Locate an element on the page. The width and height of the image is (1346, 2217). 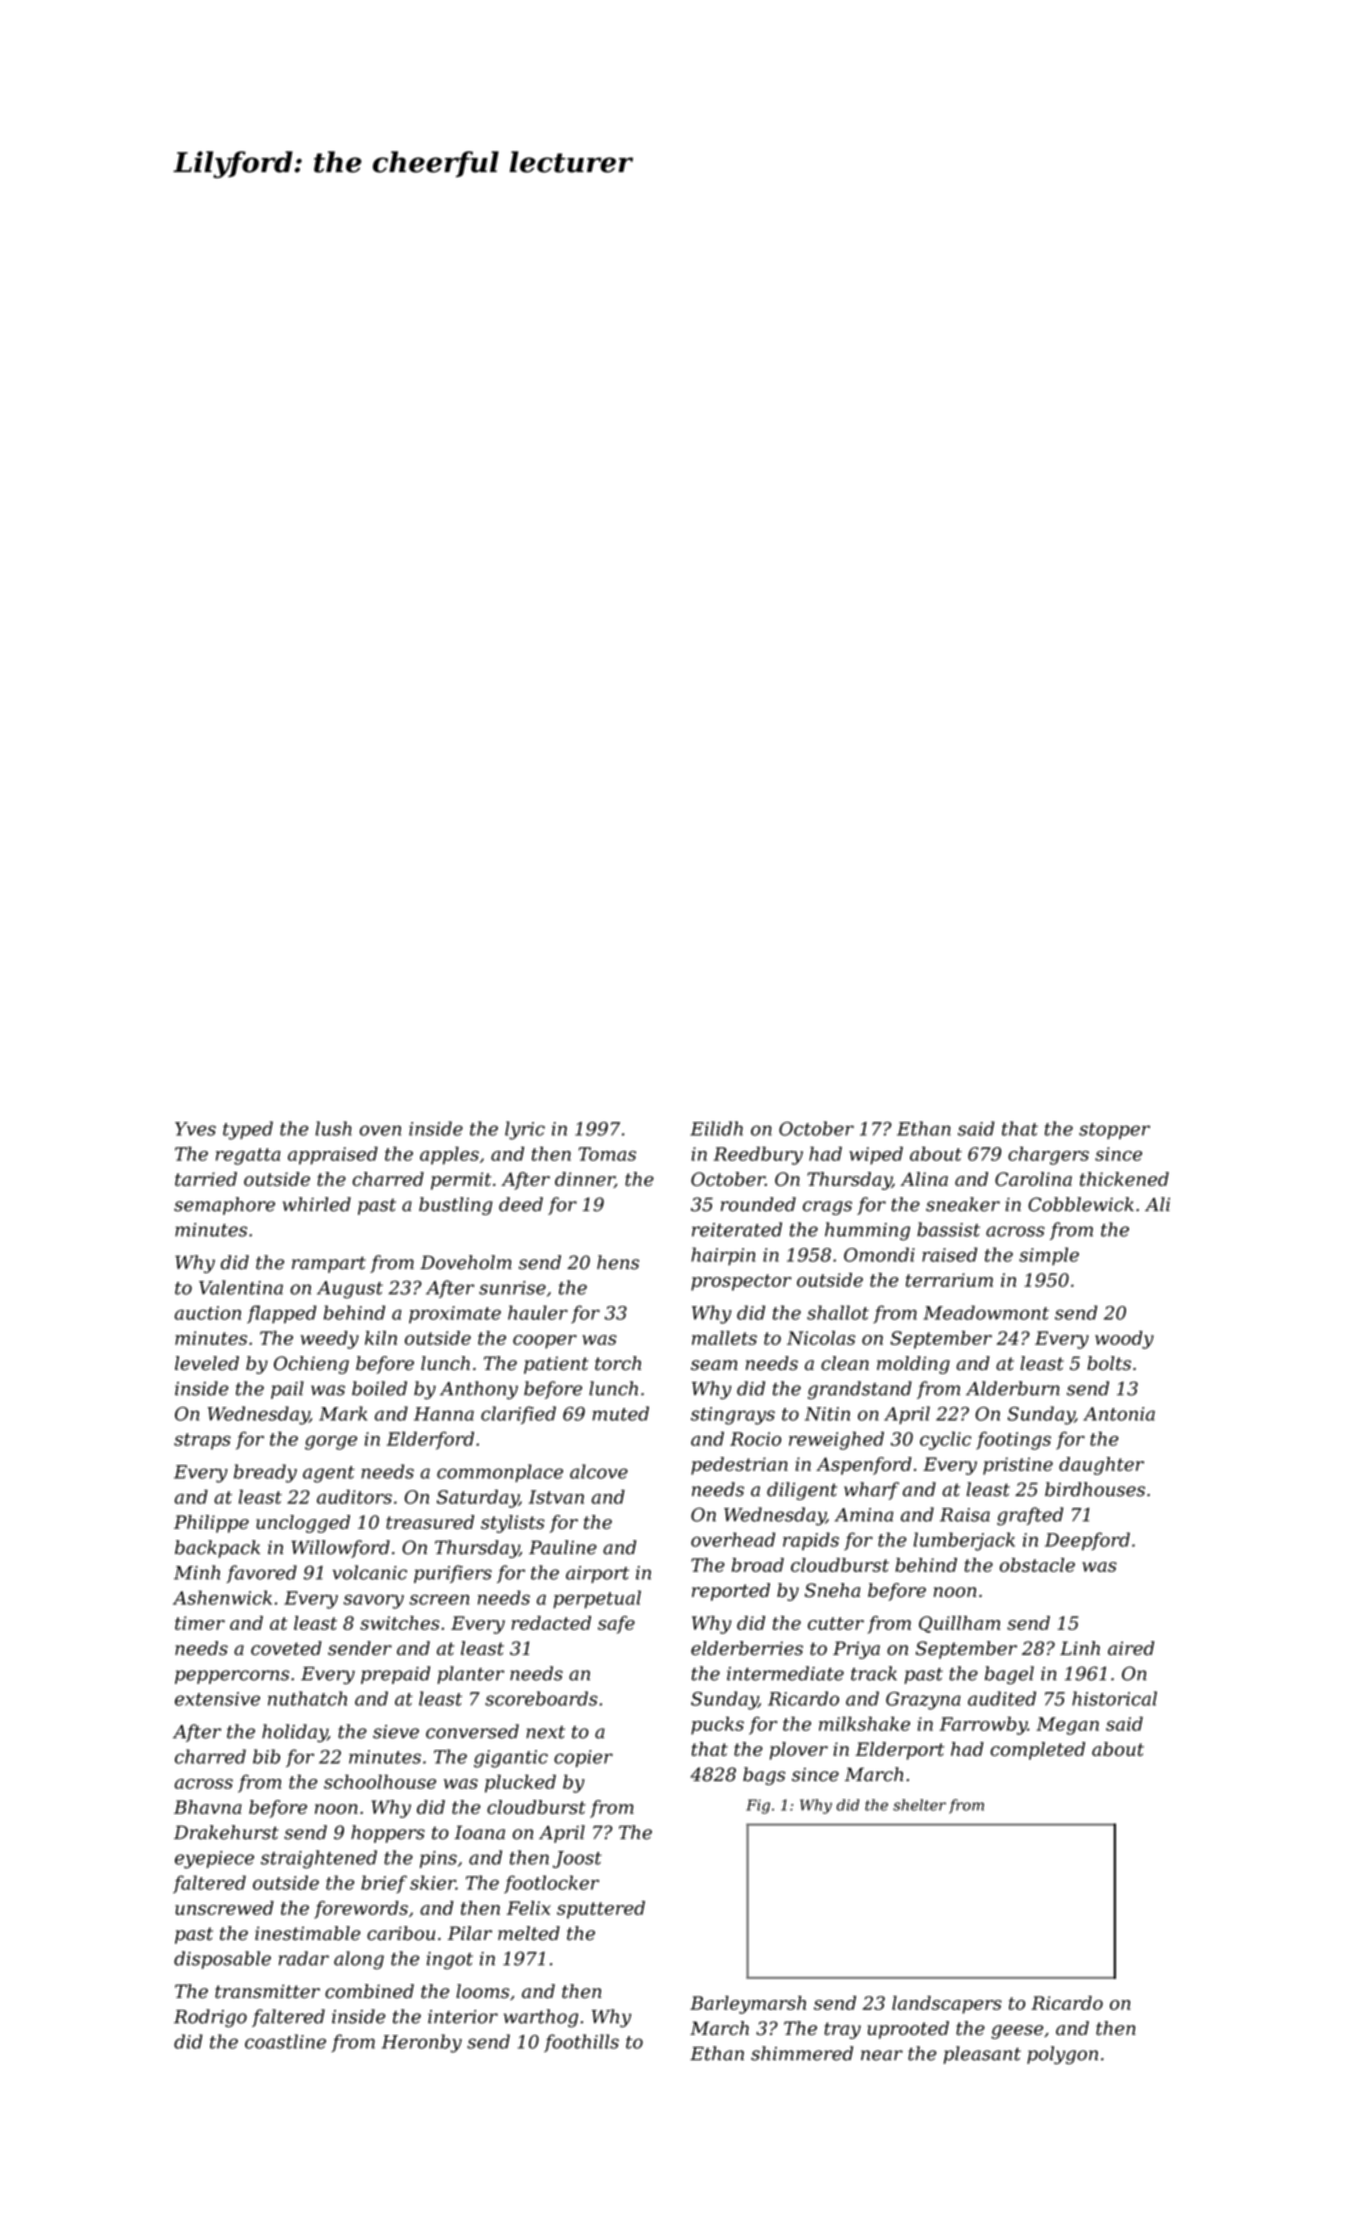
pucks is located at coordinates (717, 1725).
